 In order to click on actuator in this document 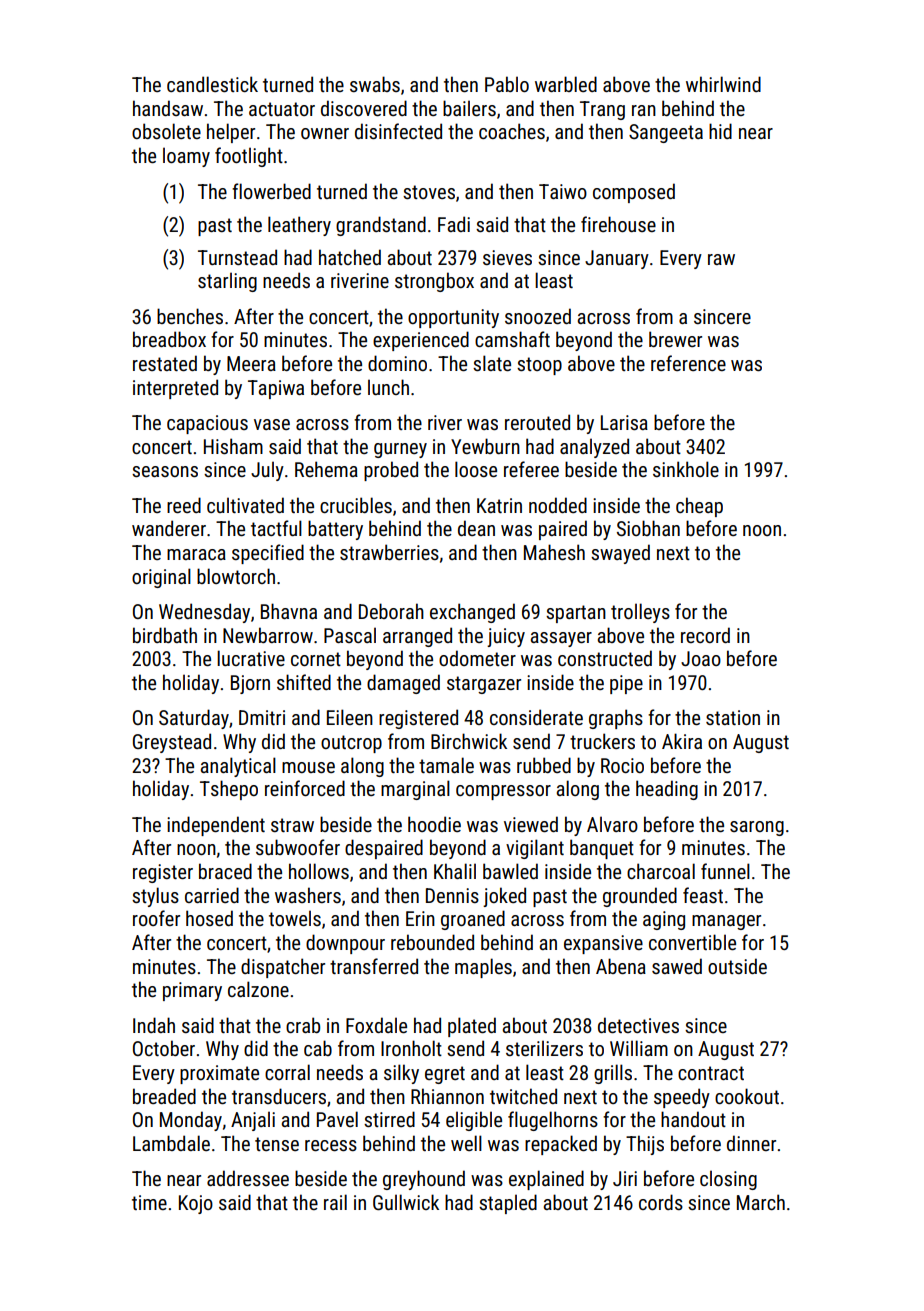, I will do `click(282, 109)`.
